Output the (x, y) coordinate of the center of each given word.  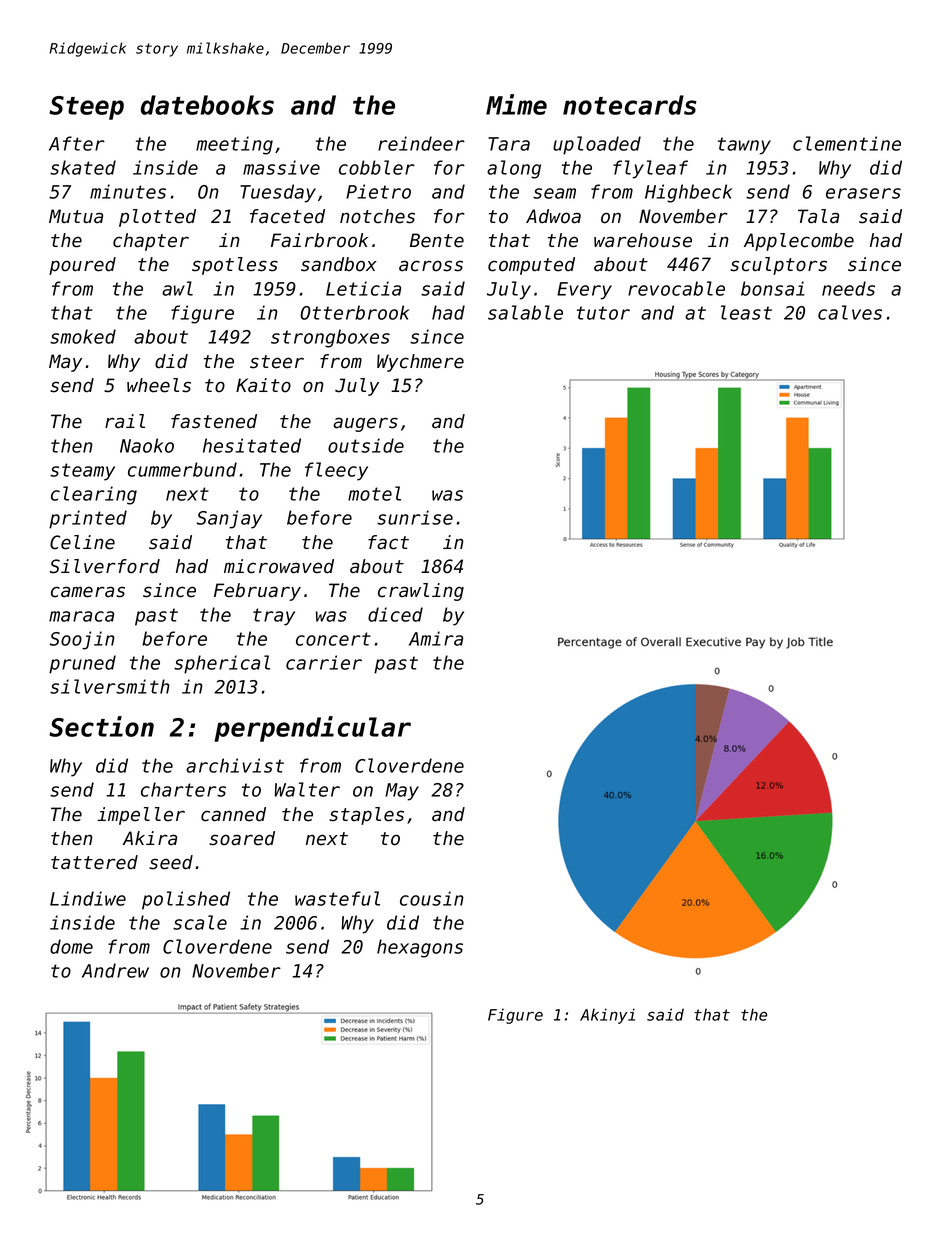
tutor (603, 313)
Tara (509, 144)
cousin (432, 898)
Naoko (147, 445)
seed (171, 862)
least (746, 312)
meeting (234, 145)
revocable (676, 288)
